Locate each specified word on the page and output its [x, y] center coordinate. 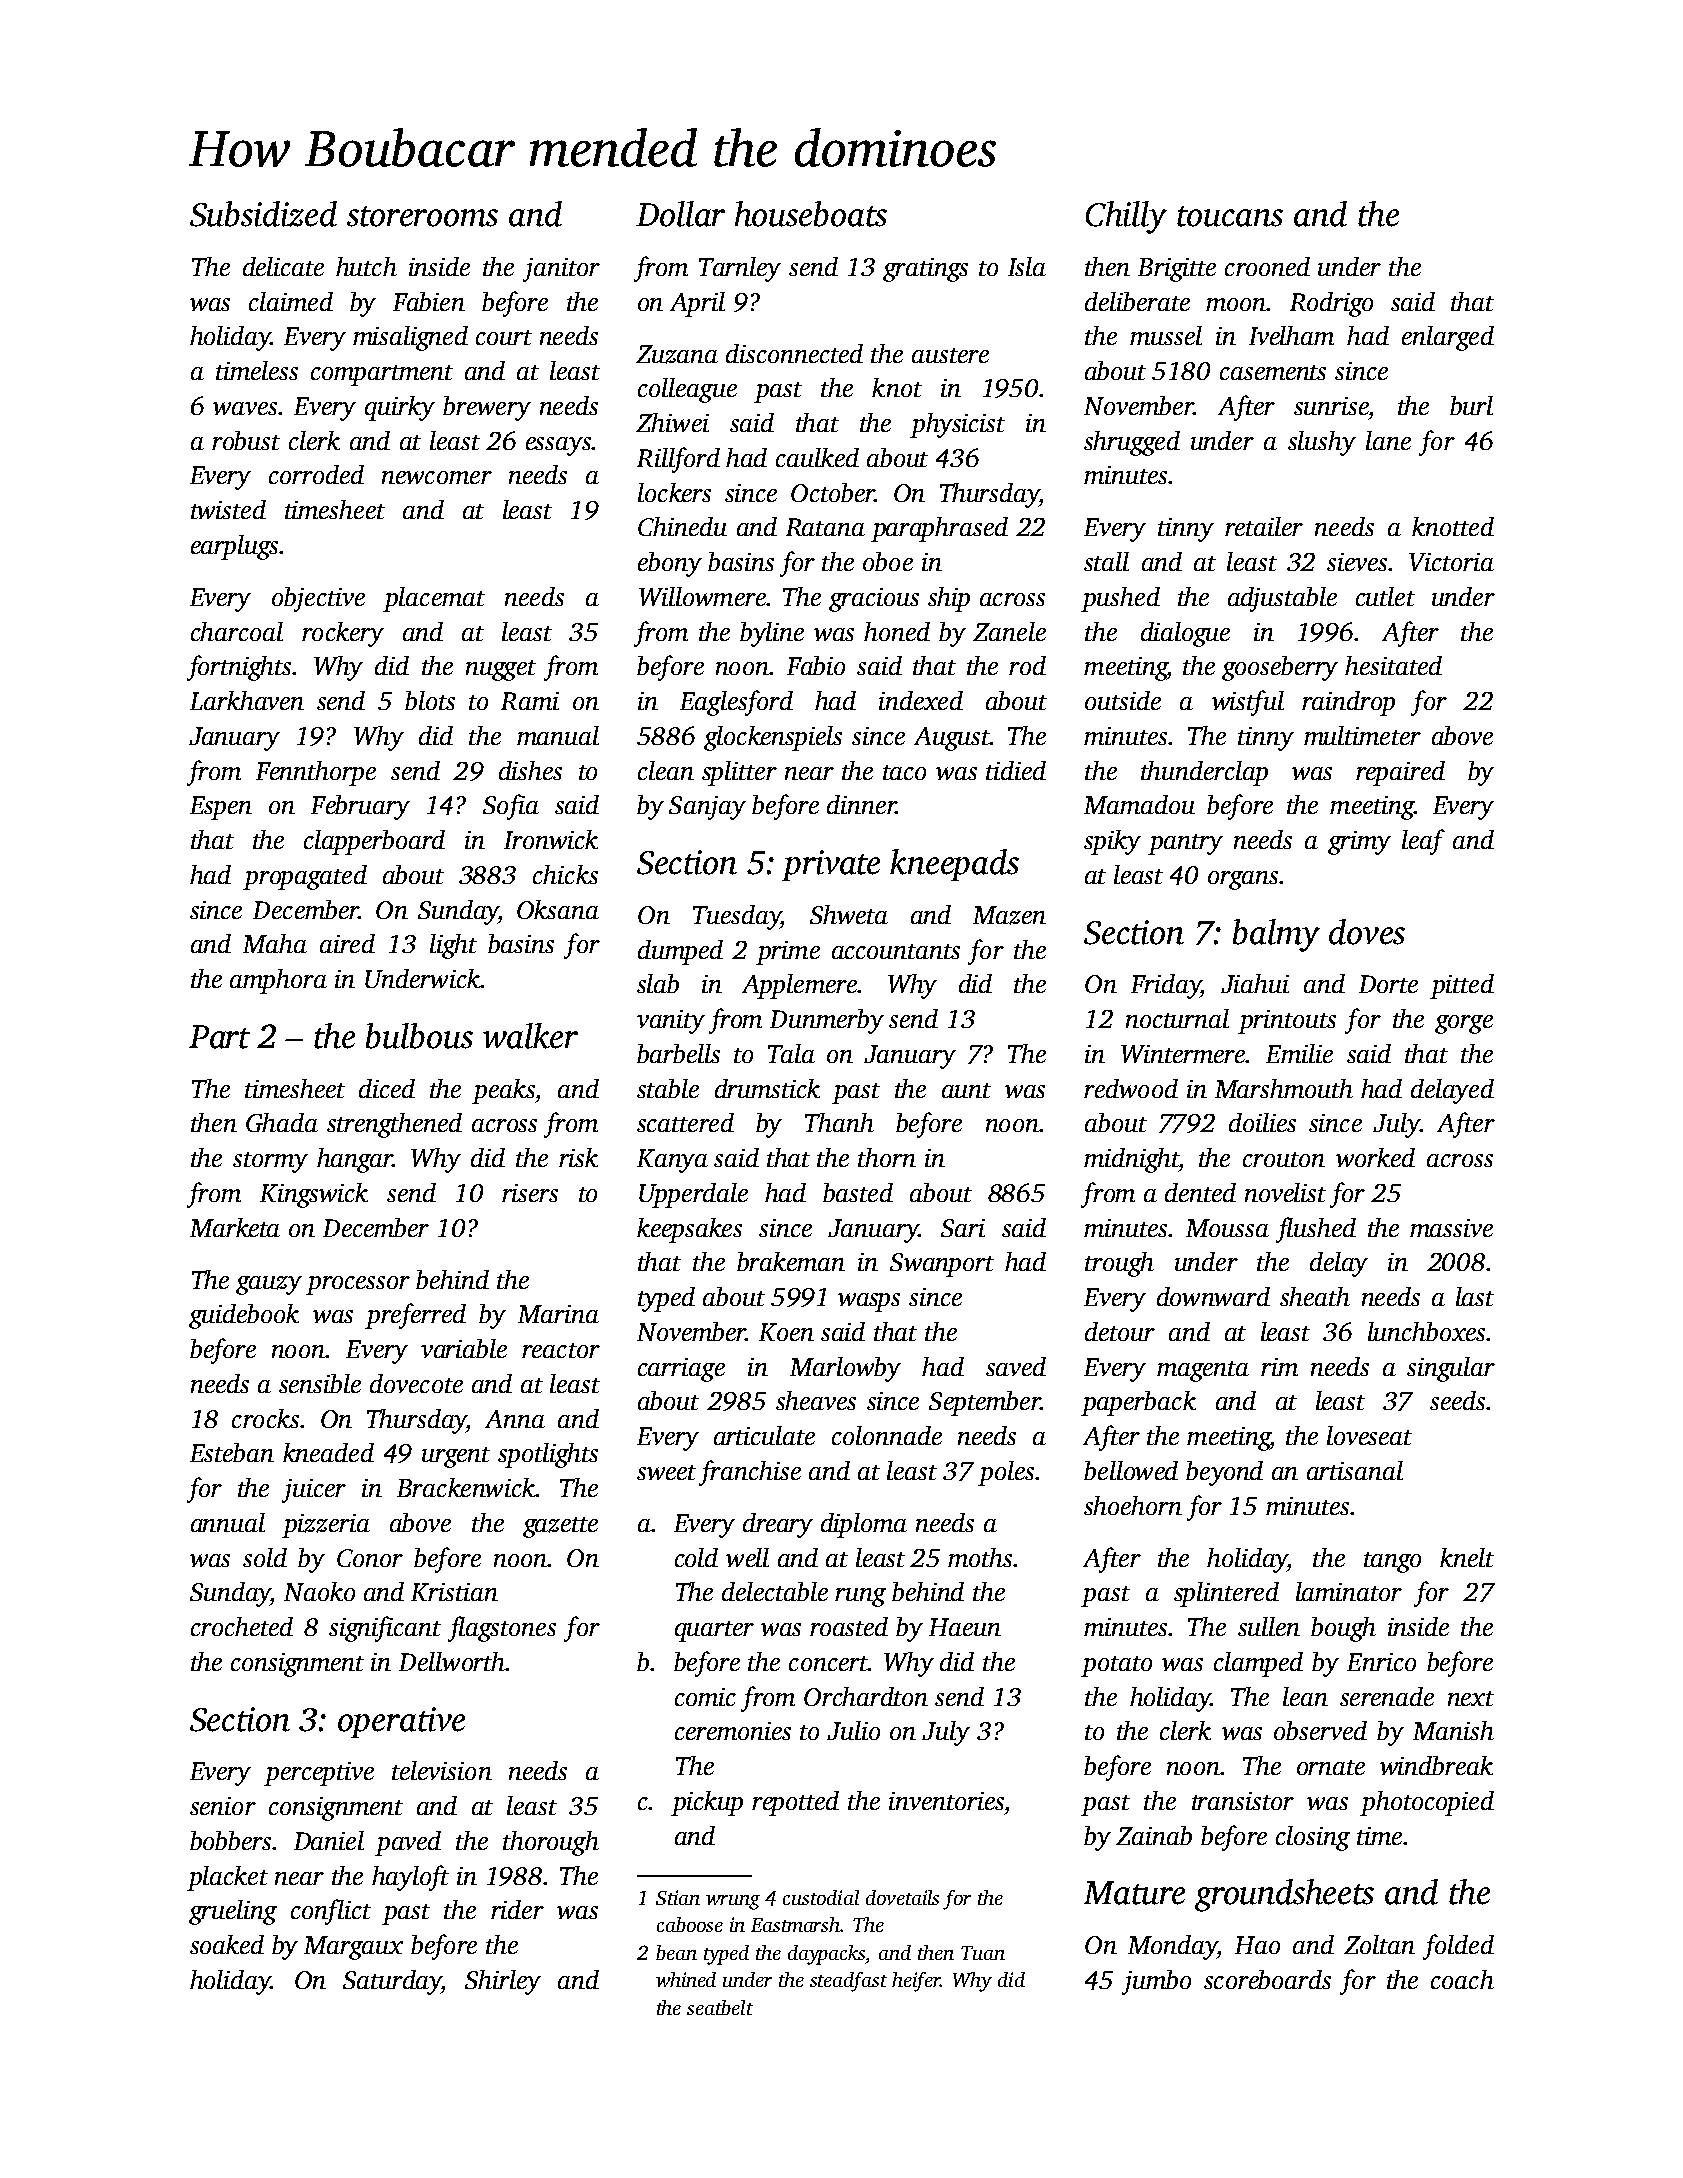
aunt [966, 1090]
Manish [1453, 1730]
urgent [456, 1457]
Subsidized [263, 214]
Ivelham [1291, 335]
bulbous [419, 1036]
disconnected [794, 353]
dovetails [902, 1897]
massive [1451, 1228]
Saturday [392, 1982]
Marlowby [845, 1369]
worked [1375, 1157]
